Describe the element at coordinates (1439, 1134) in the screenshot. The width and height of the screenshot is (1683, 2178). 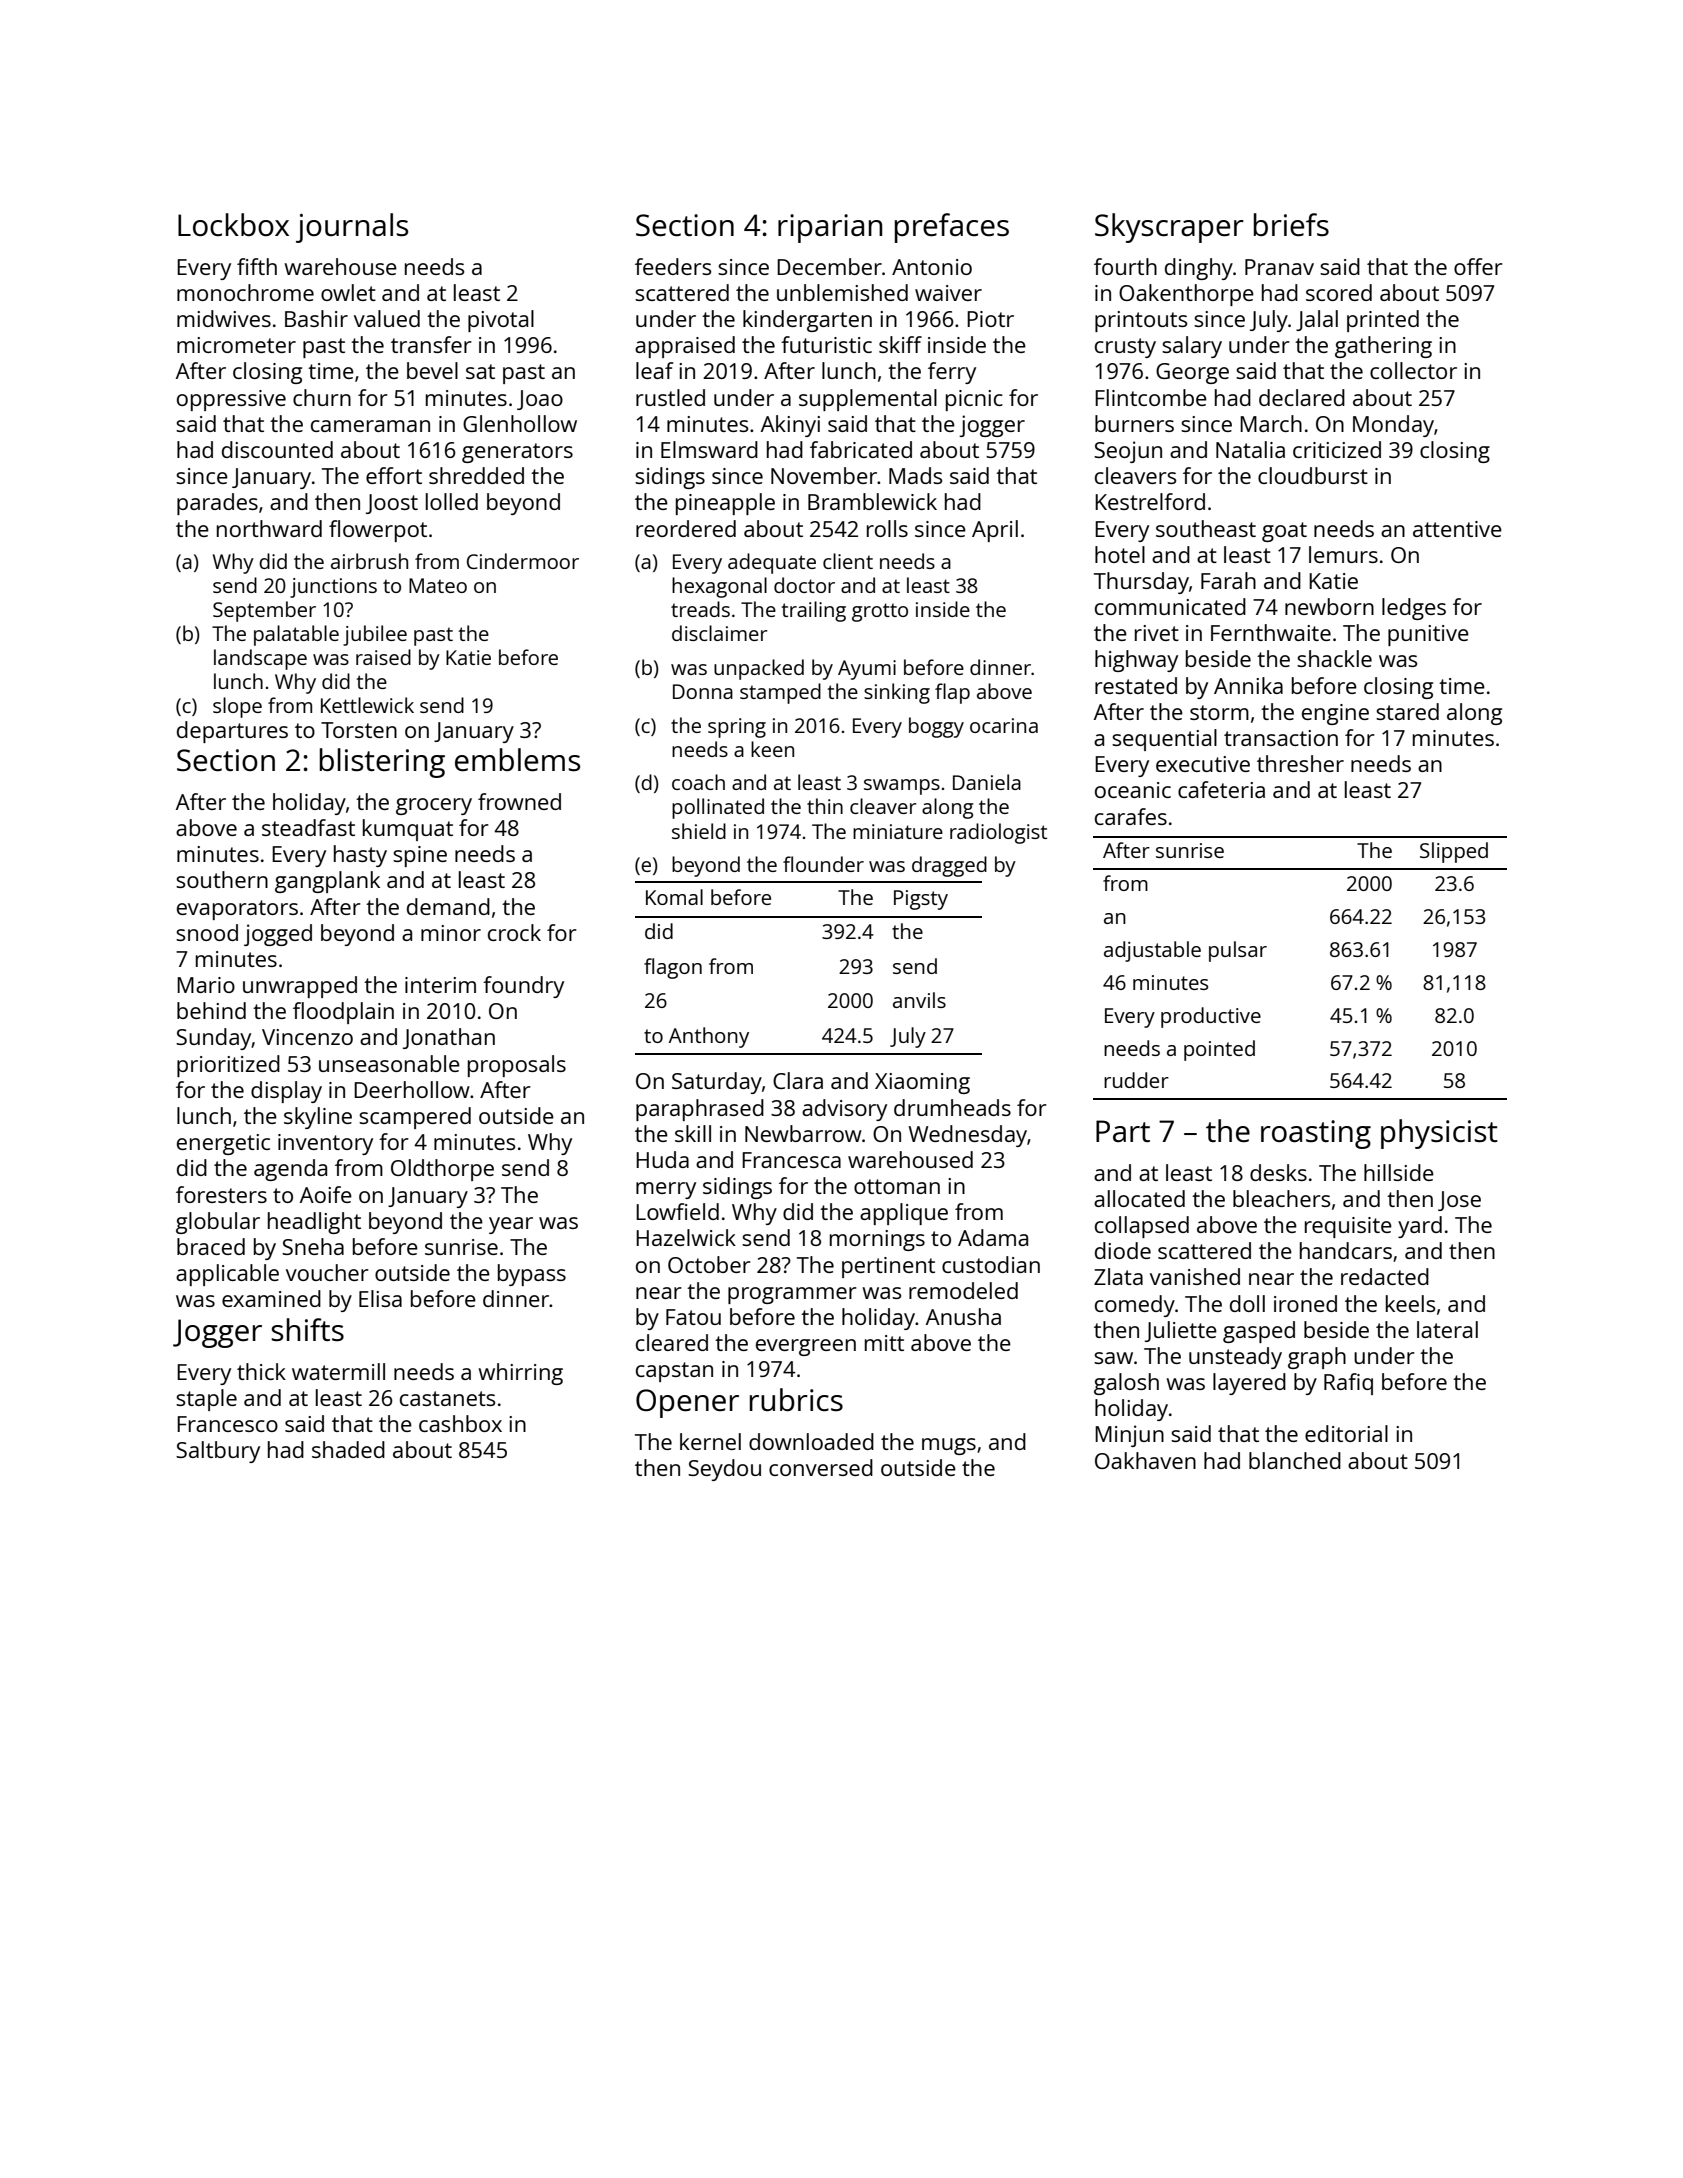
I see `physicist` at that location.
